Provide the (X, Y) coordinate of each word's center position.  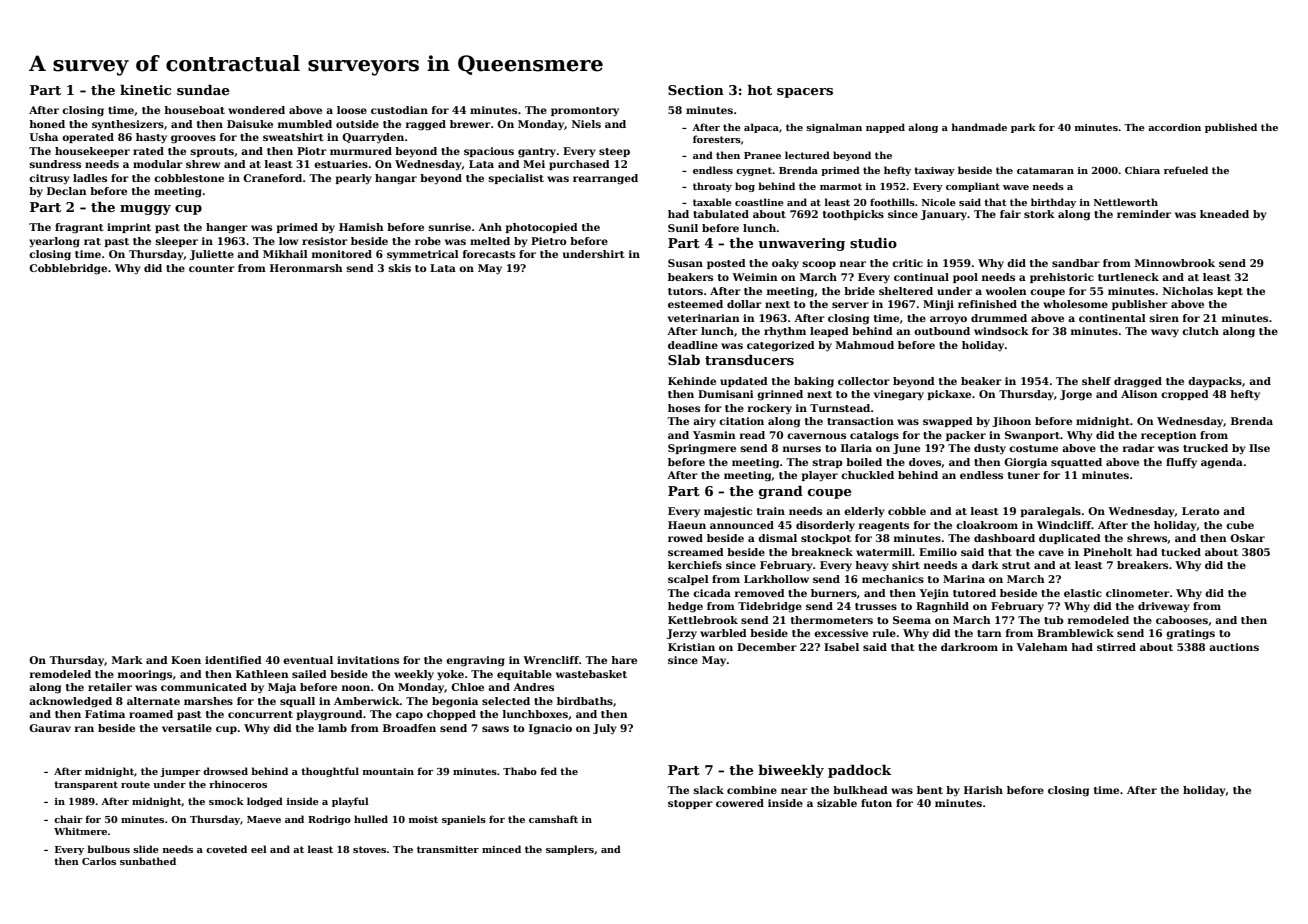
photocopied (541, 228)
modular (158, 164)
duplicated (1070, 539)
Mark (127, 660)
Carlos (99, 861)
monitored (342, 254)
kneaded (1224, 214)
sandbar (1076, 263)
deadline (693, 345)
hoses (684, 408)
